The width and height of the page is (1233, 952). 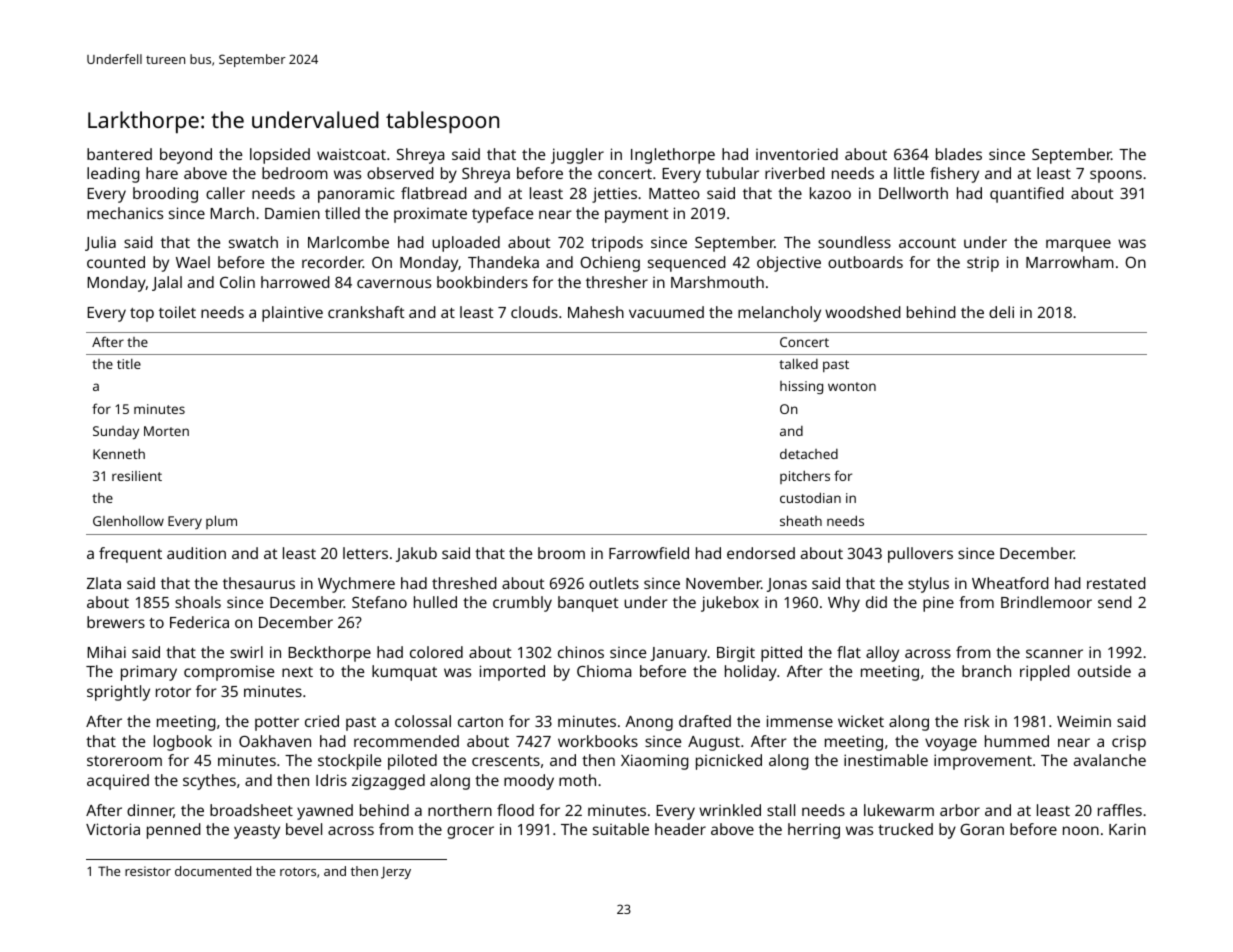 I want to click on mechanics, so click(x=125, y=213).
